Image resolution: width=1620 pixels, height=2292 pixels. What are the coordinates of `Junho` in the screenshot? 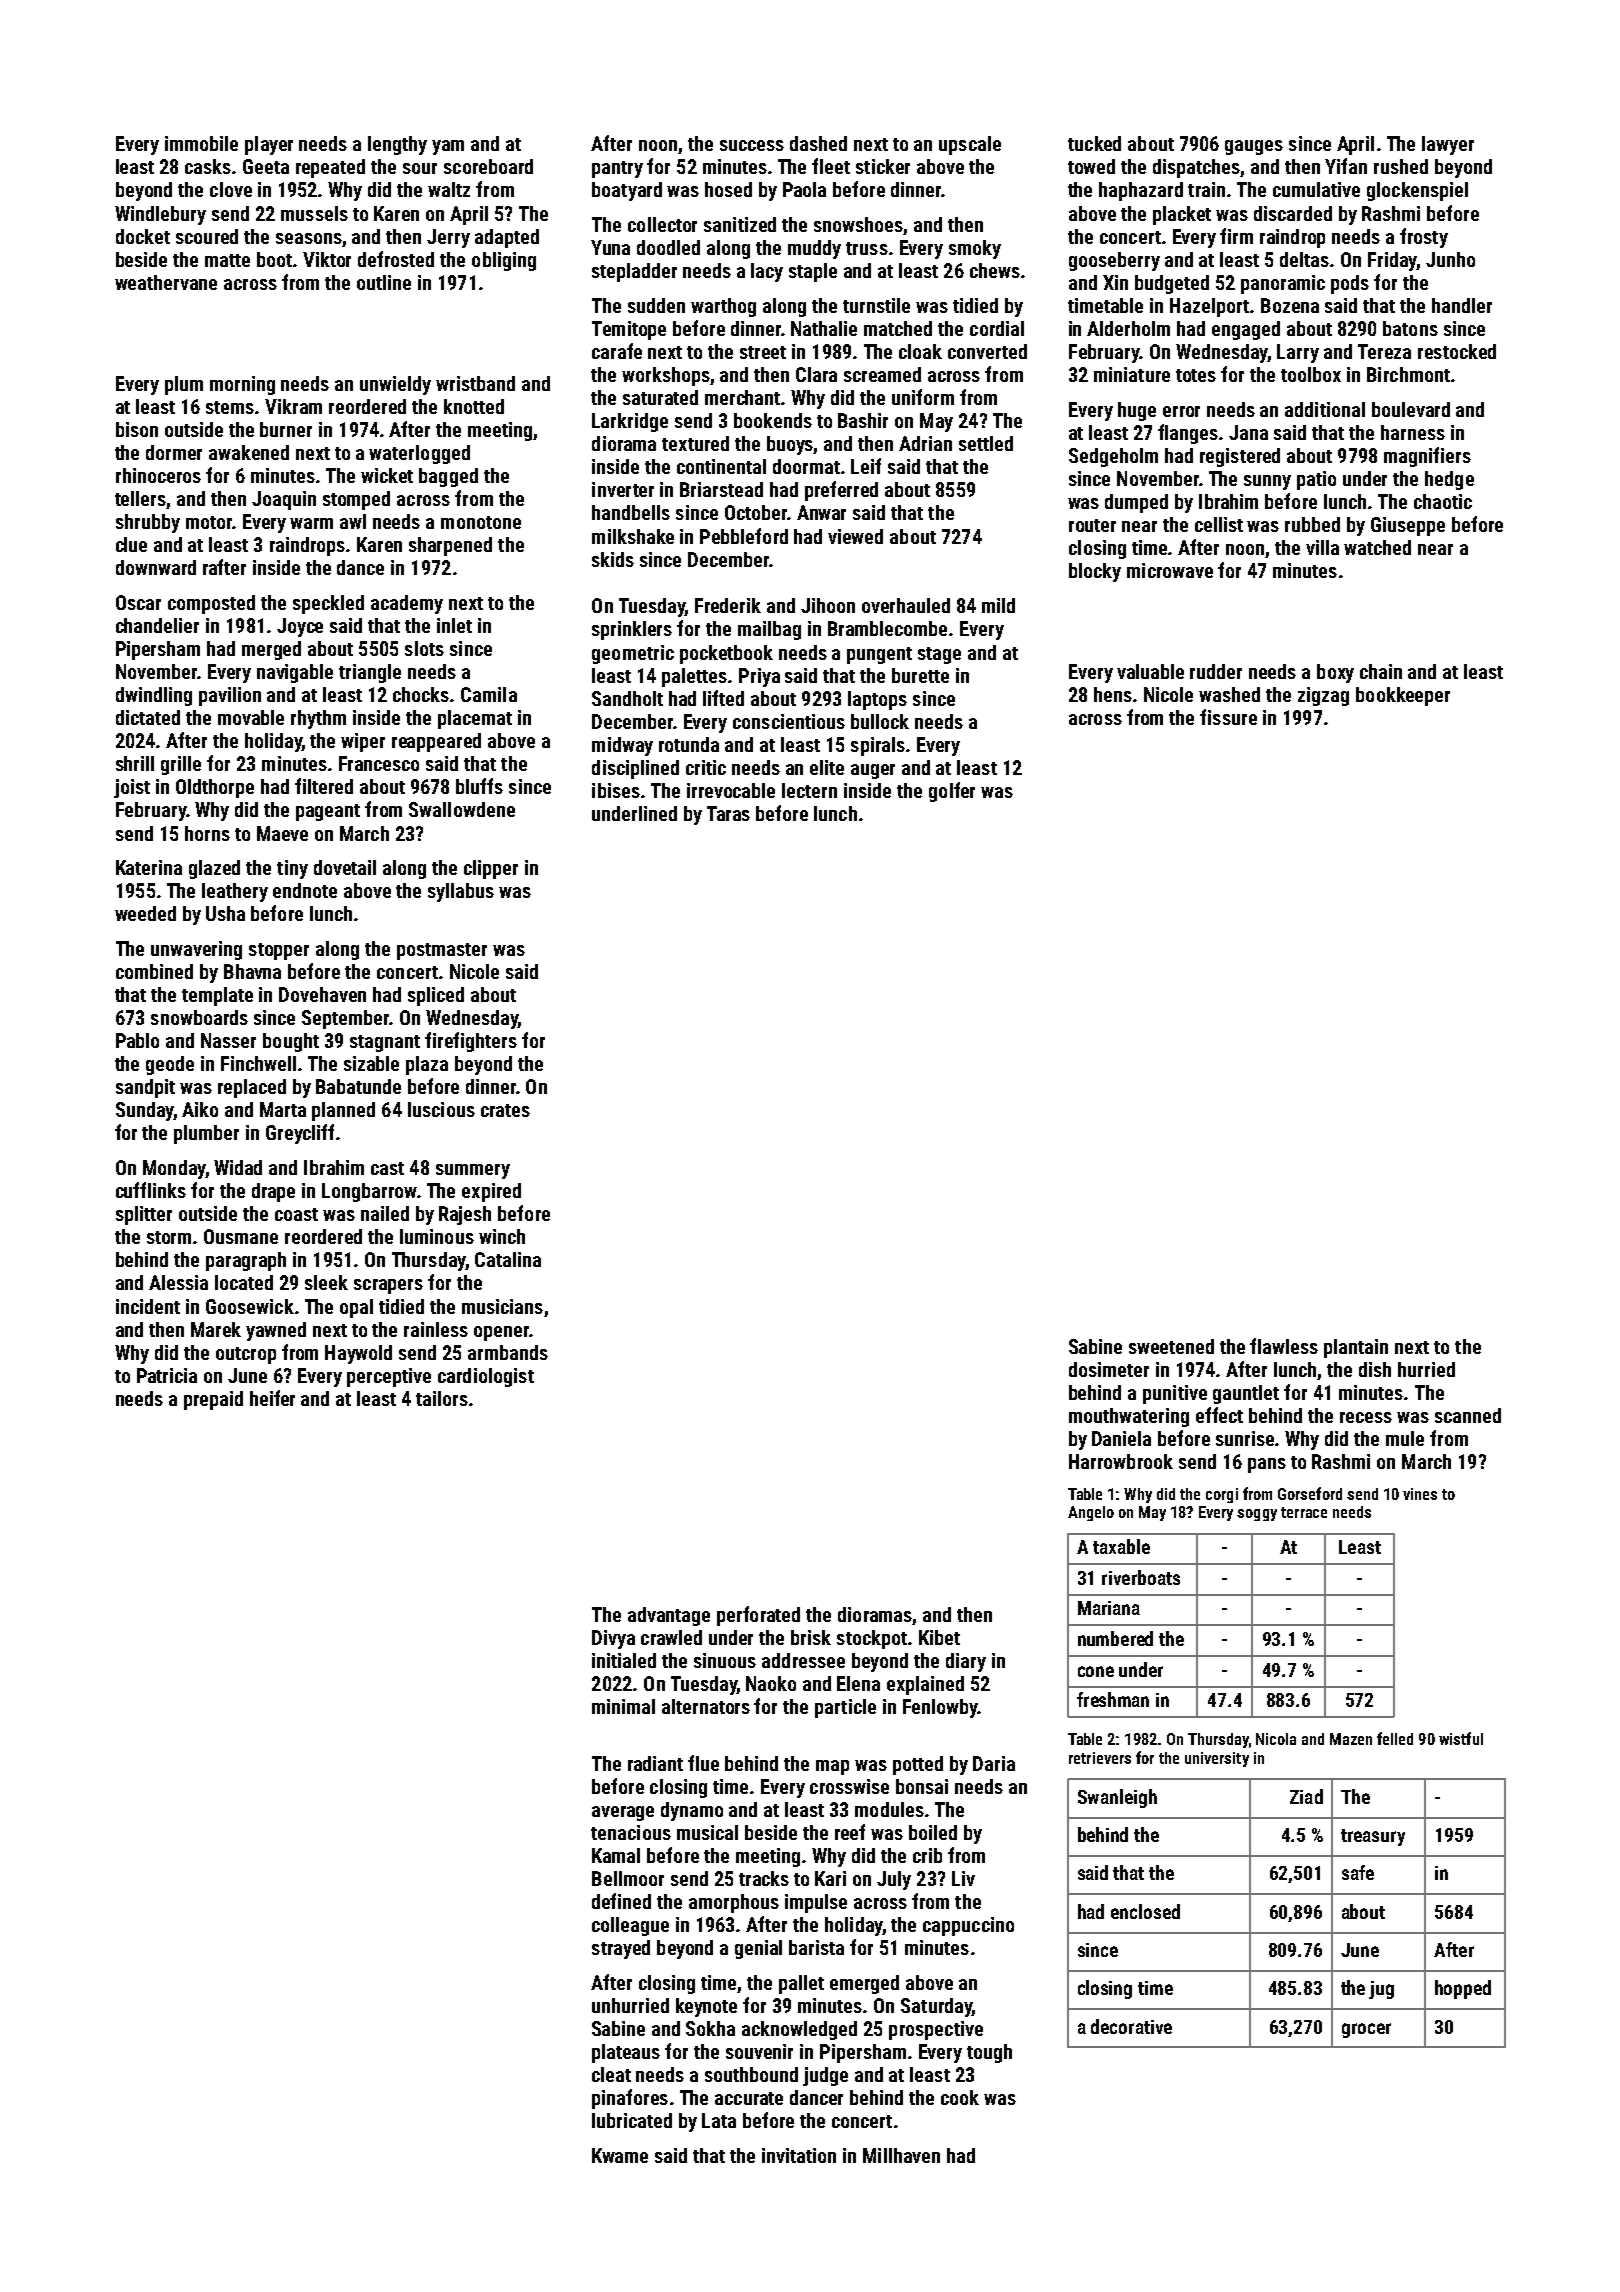 It's located at (1450, 259).
